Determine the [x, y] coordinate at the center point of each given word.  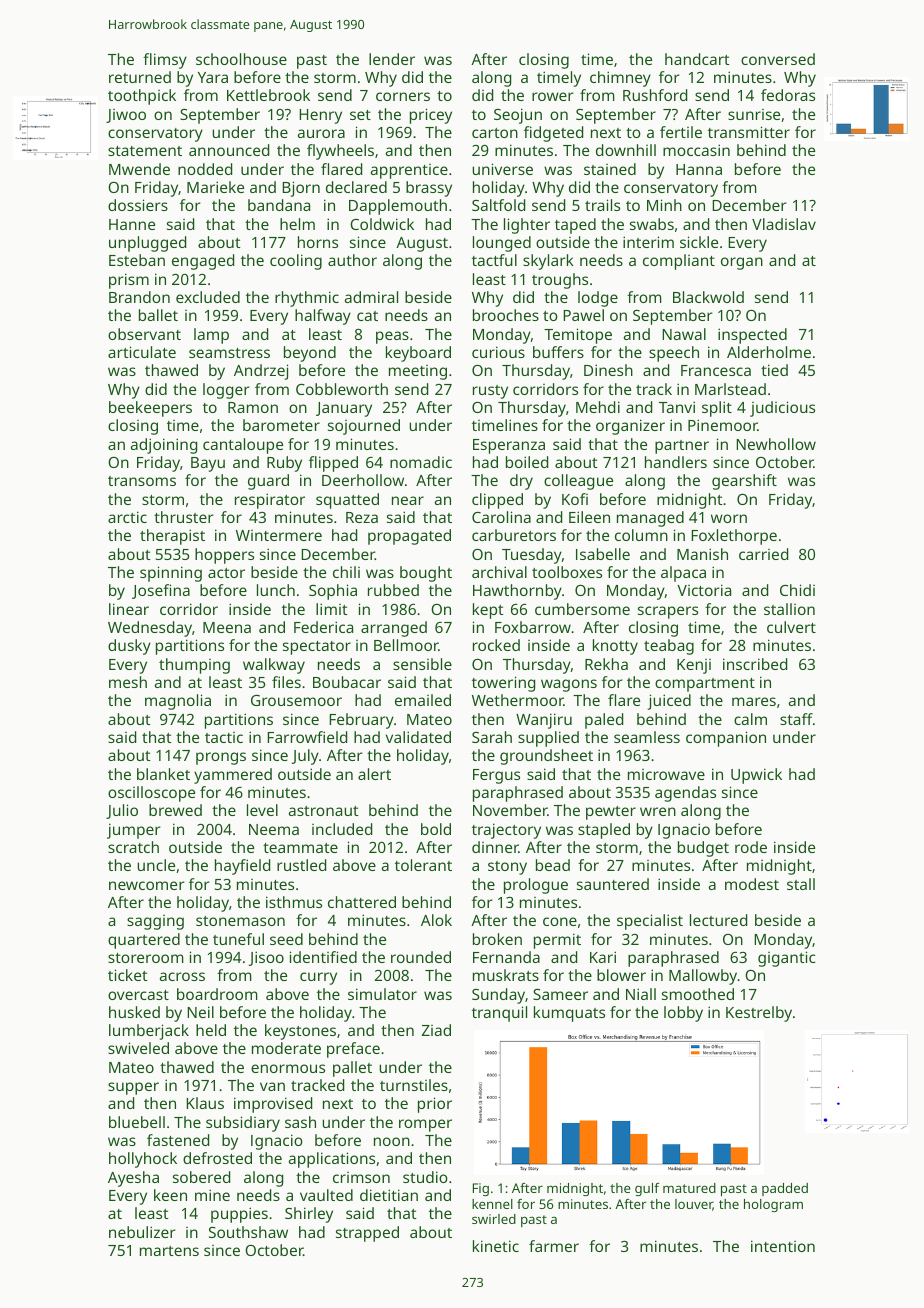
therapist [172, 537]
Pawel [583, 315]
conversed [778, 59]
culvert [791, 627]
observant [144, 334]
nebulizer [142, 1232]
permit [557, 941]
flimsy [165, 61]
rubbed [393, 590]
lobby [683, 1014]
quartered [144, 941]
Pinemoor [723, 425]
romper [425, 1125]
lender [392, 59]
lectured [718, 920]
